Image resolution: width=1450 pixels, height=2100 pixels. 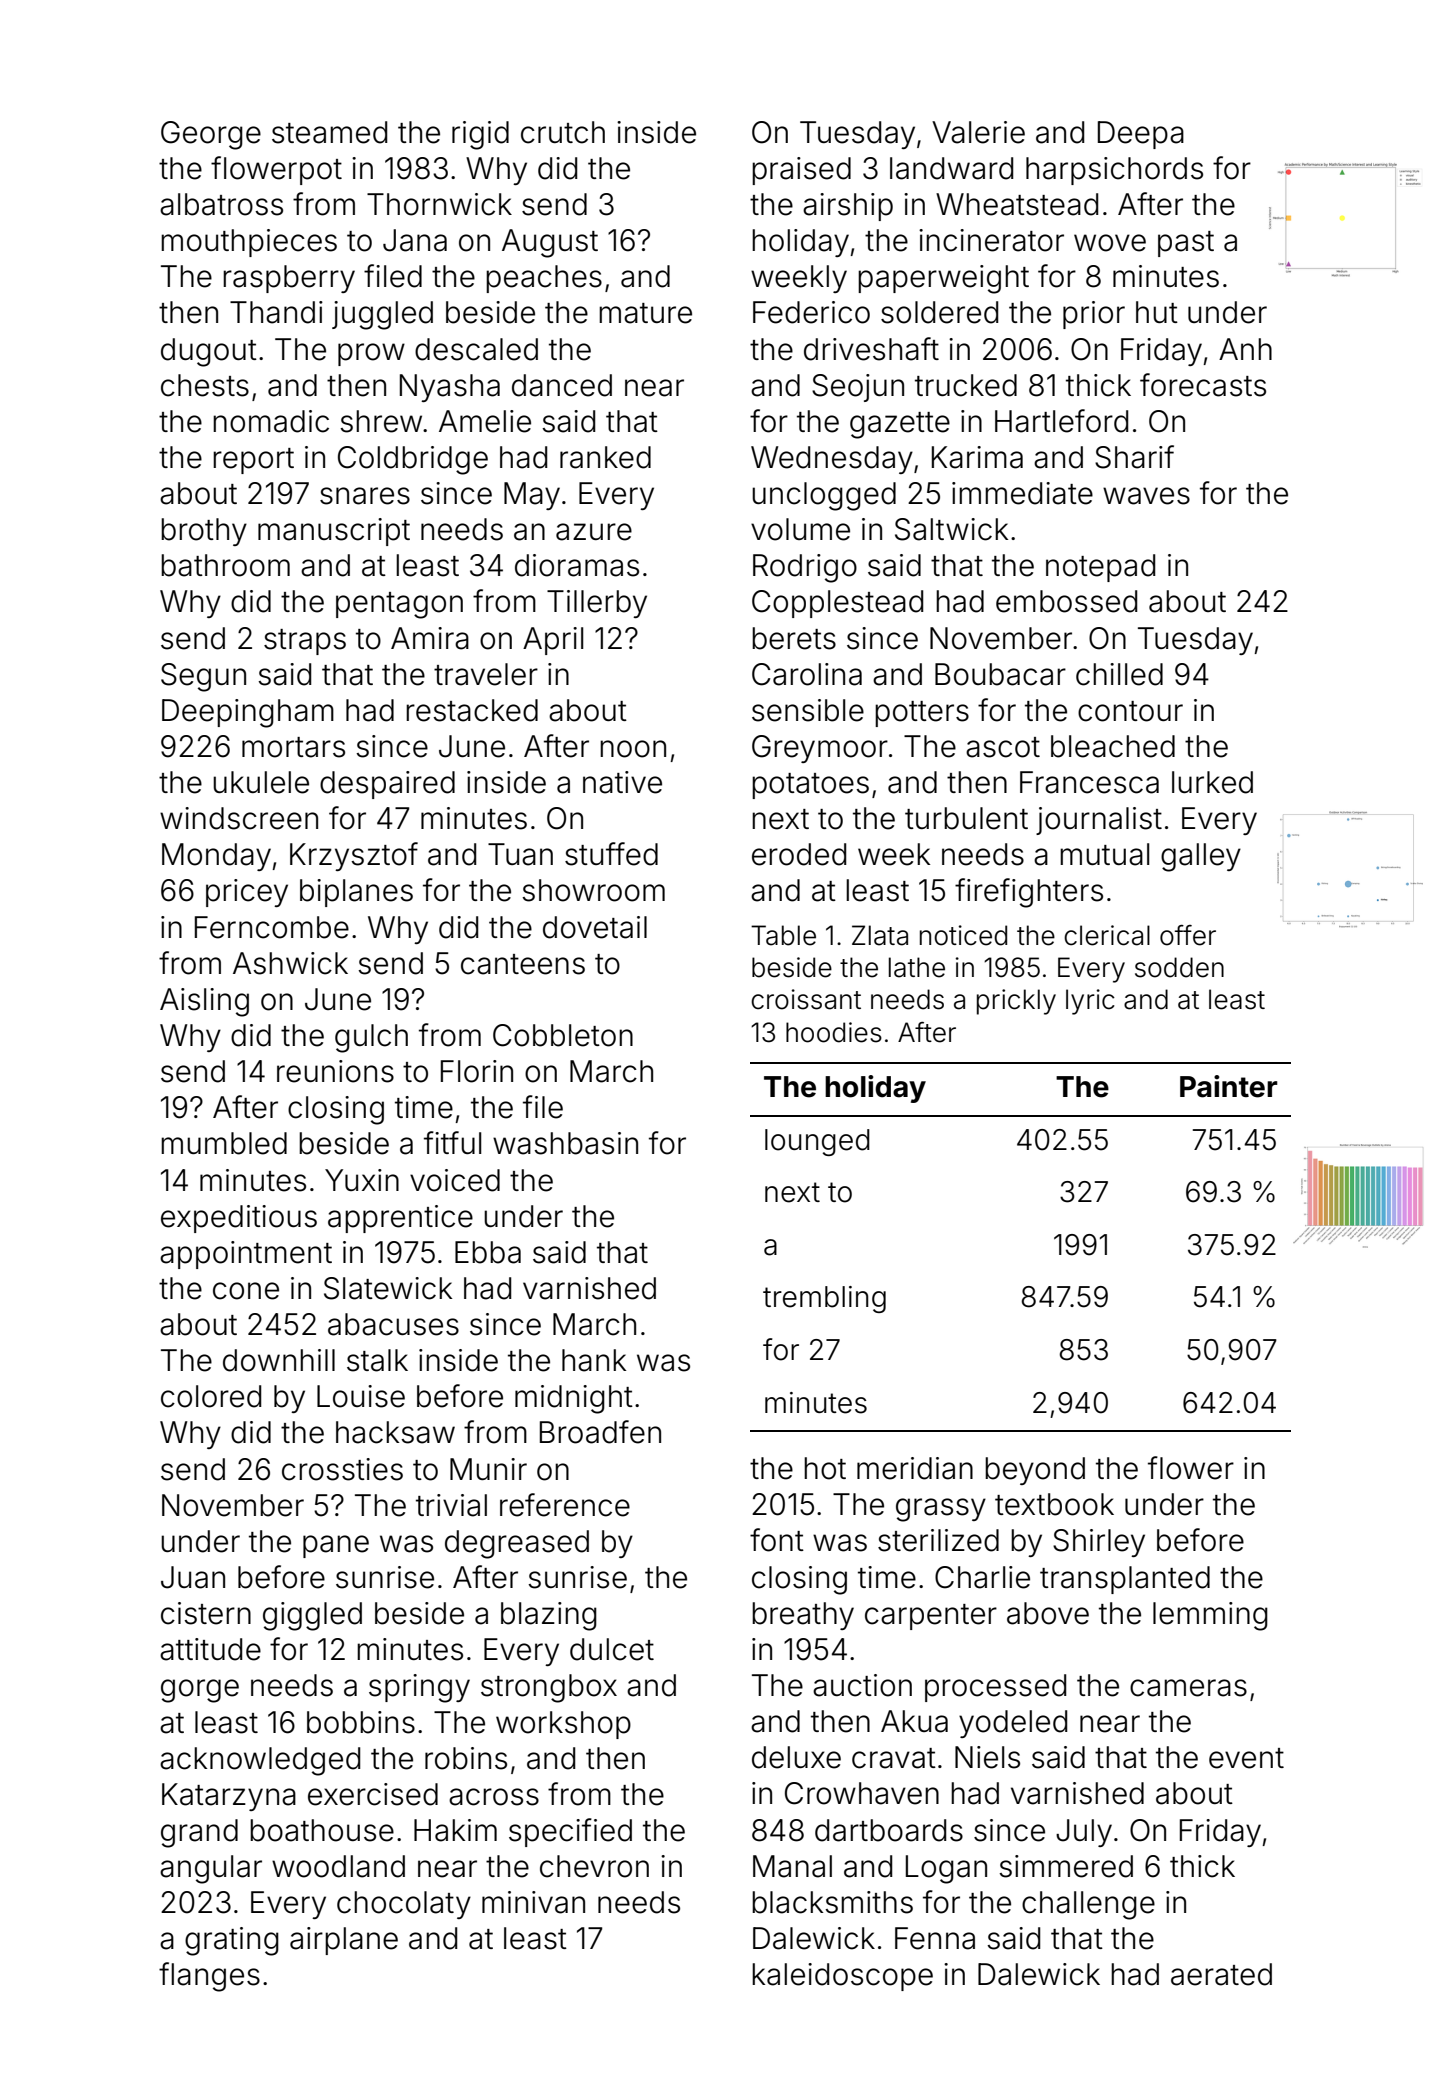 What do you see at coordinates (563, 132) in the screenshot?
I see `crutch` at bounding box center [563, 132].
